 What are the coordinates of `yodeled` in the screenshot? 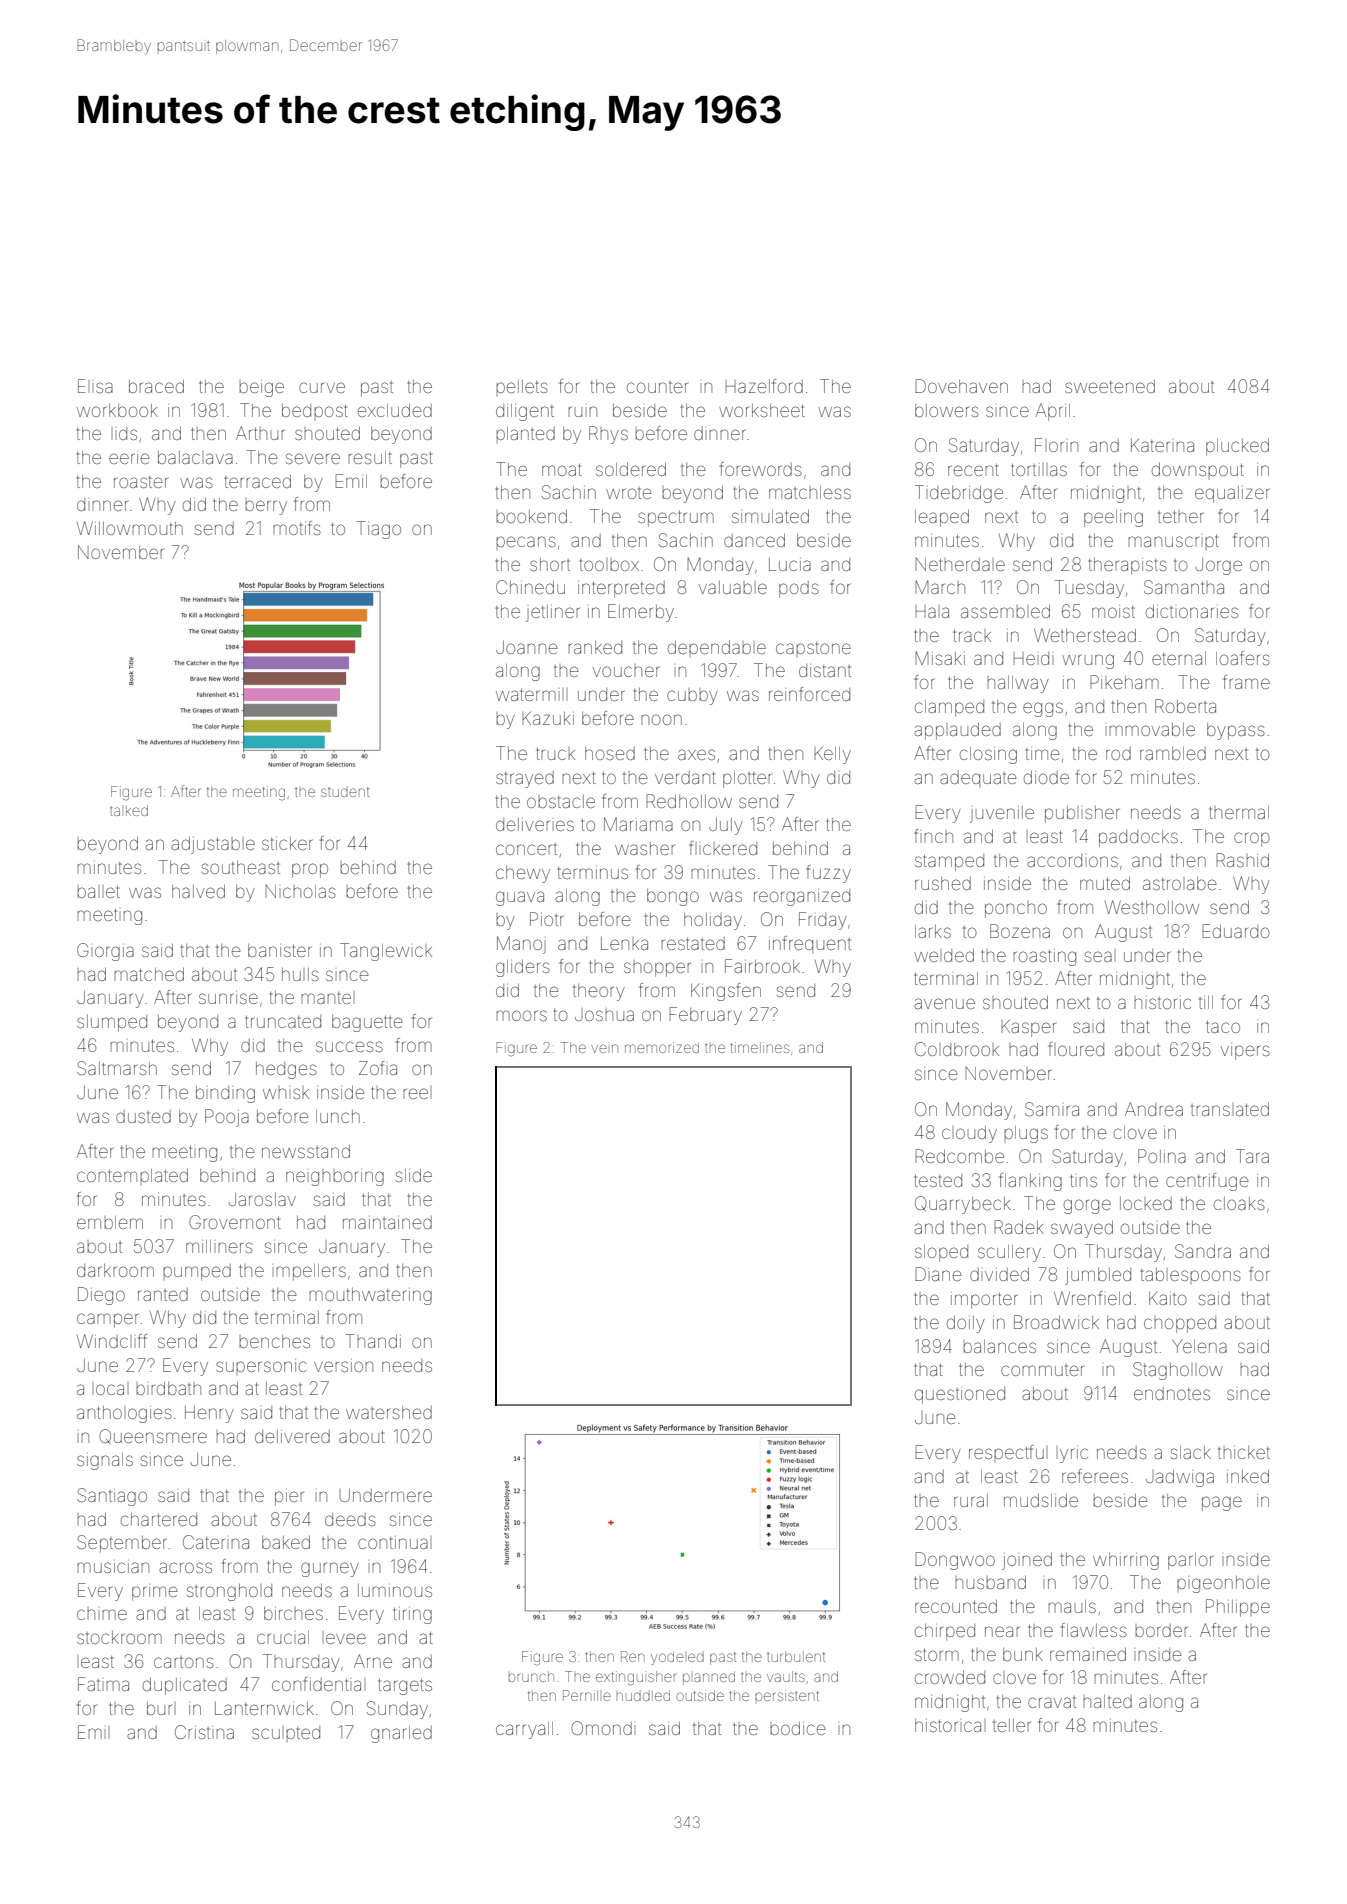 It's located at (677, 1658).
